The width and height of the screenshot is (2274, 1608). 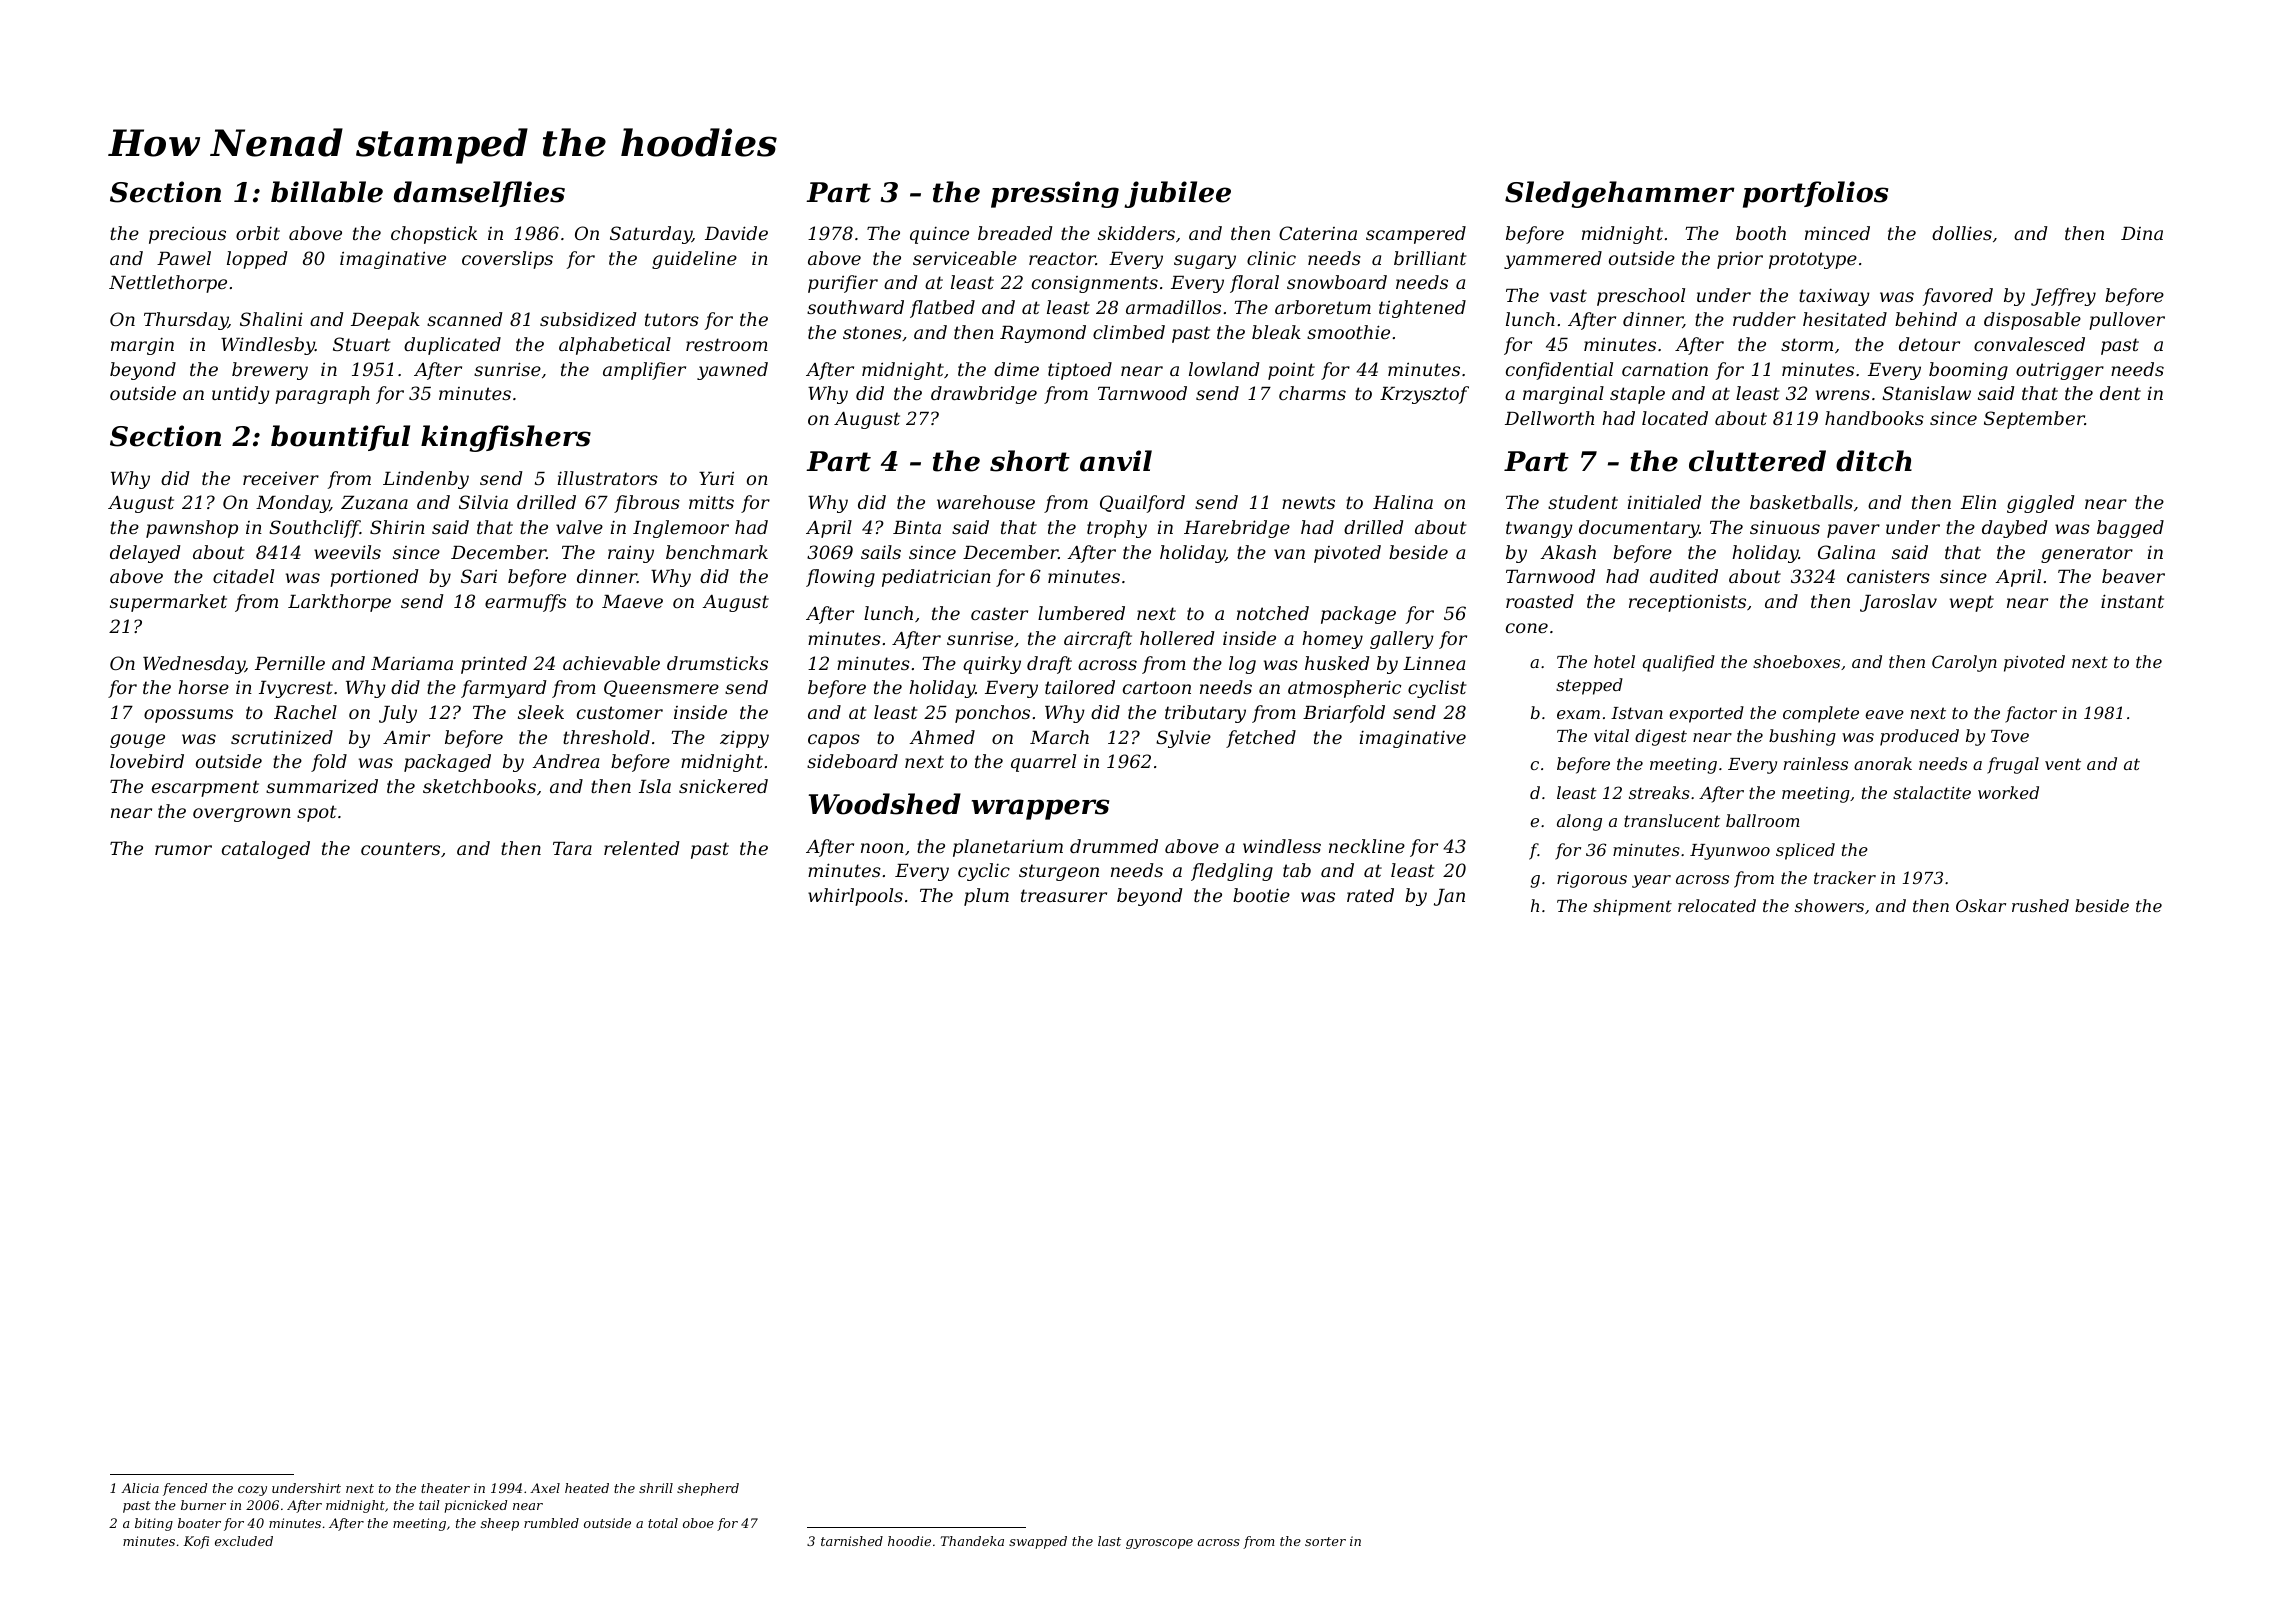 I want to click on plum, so click(x=986, y=897).
